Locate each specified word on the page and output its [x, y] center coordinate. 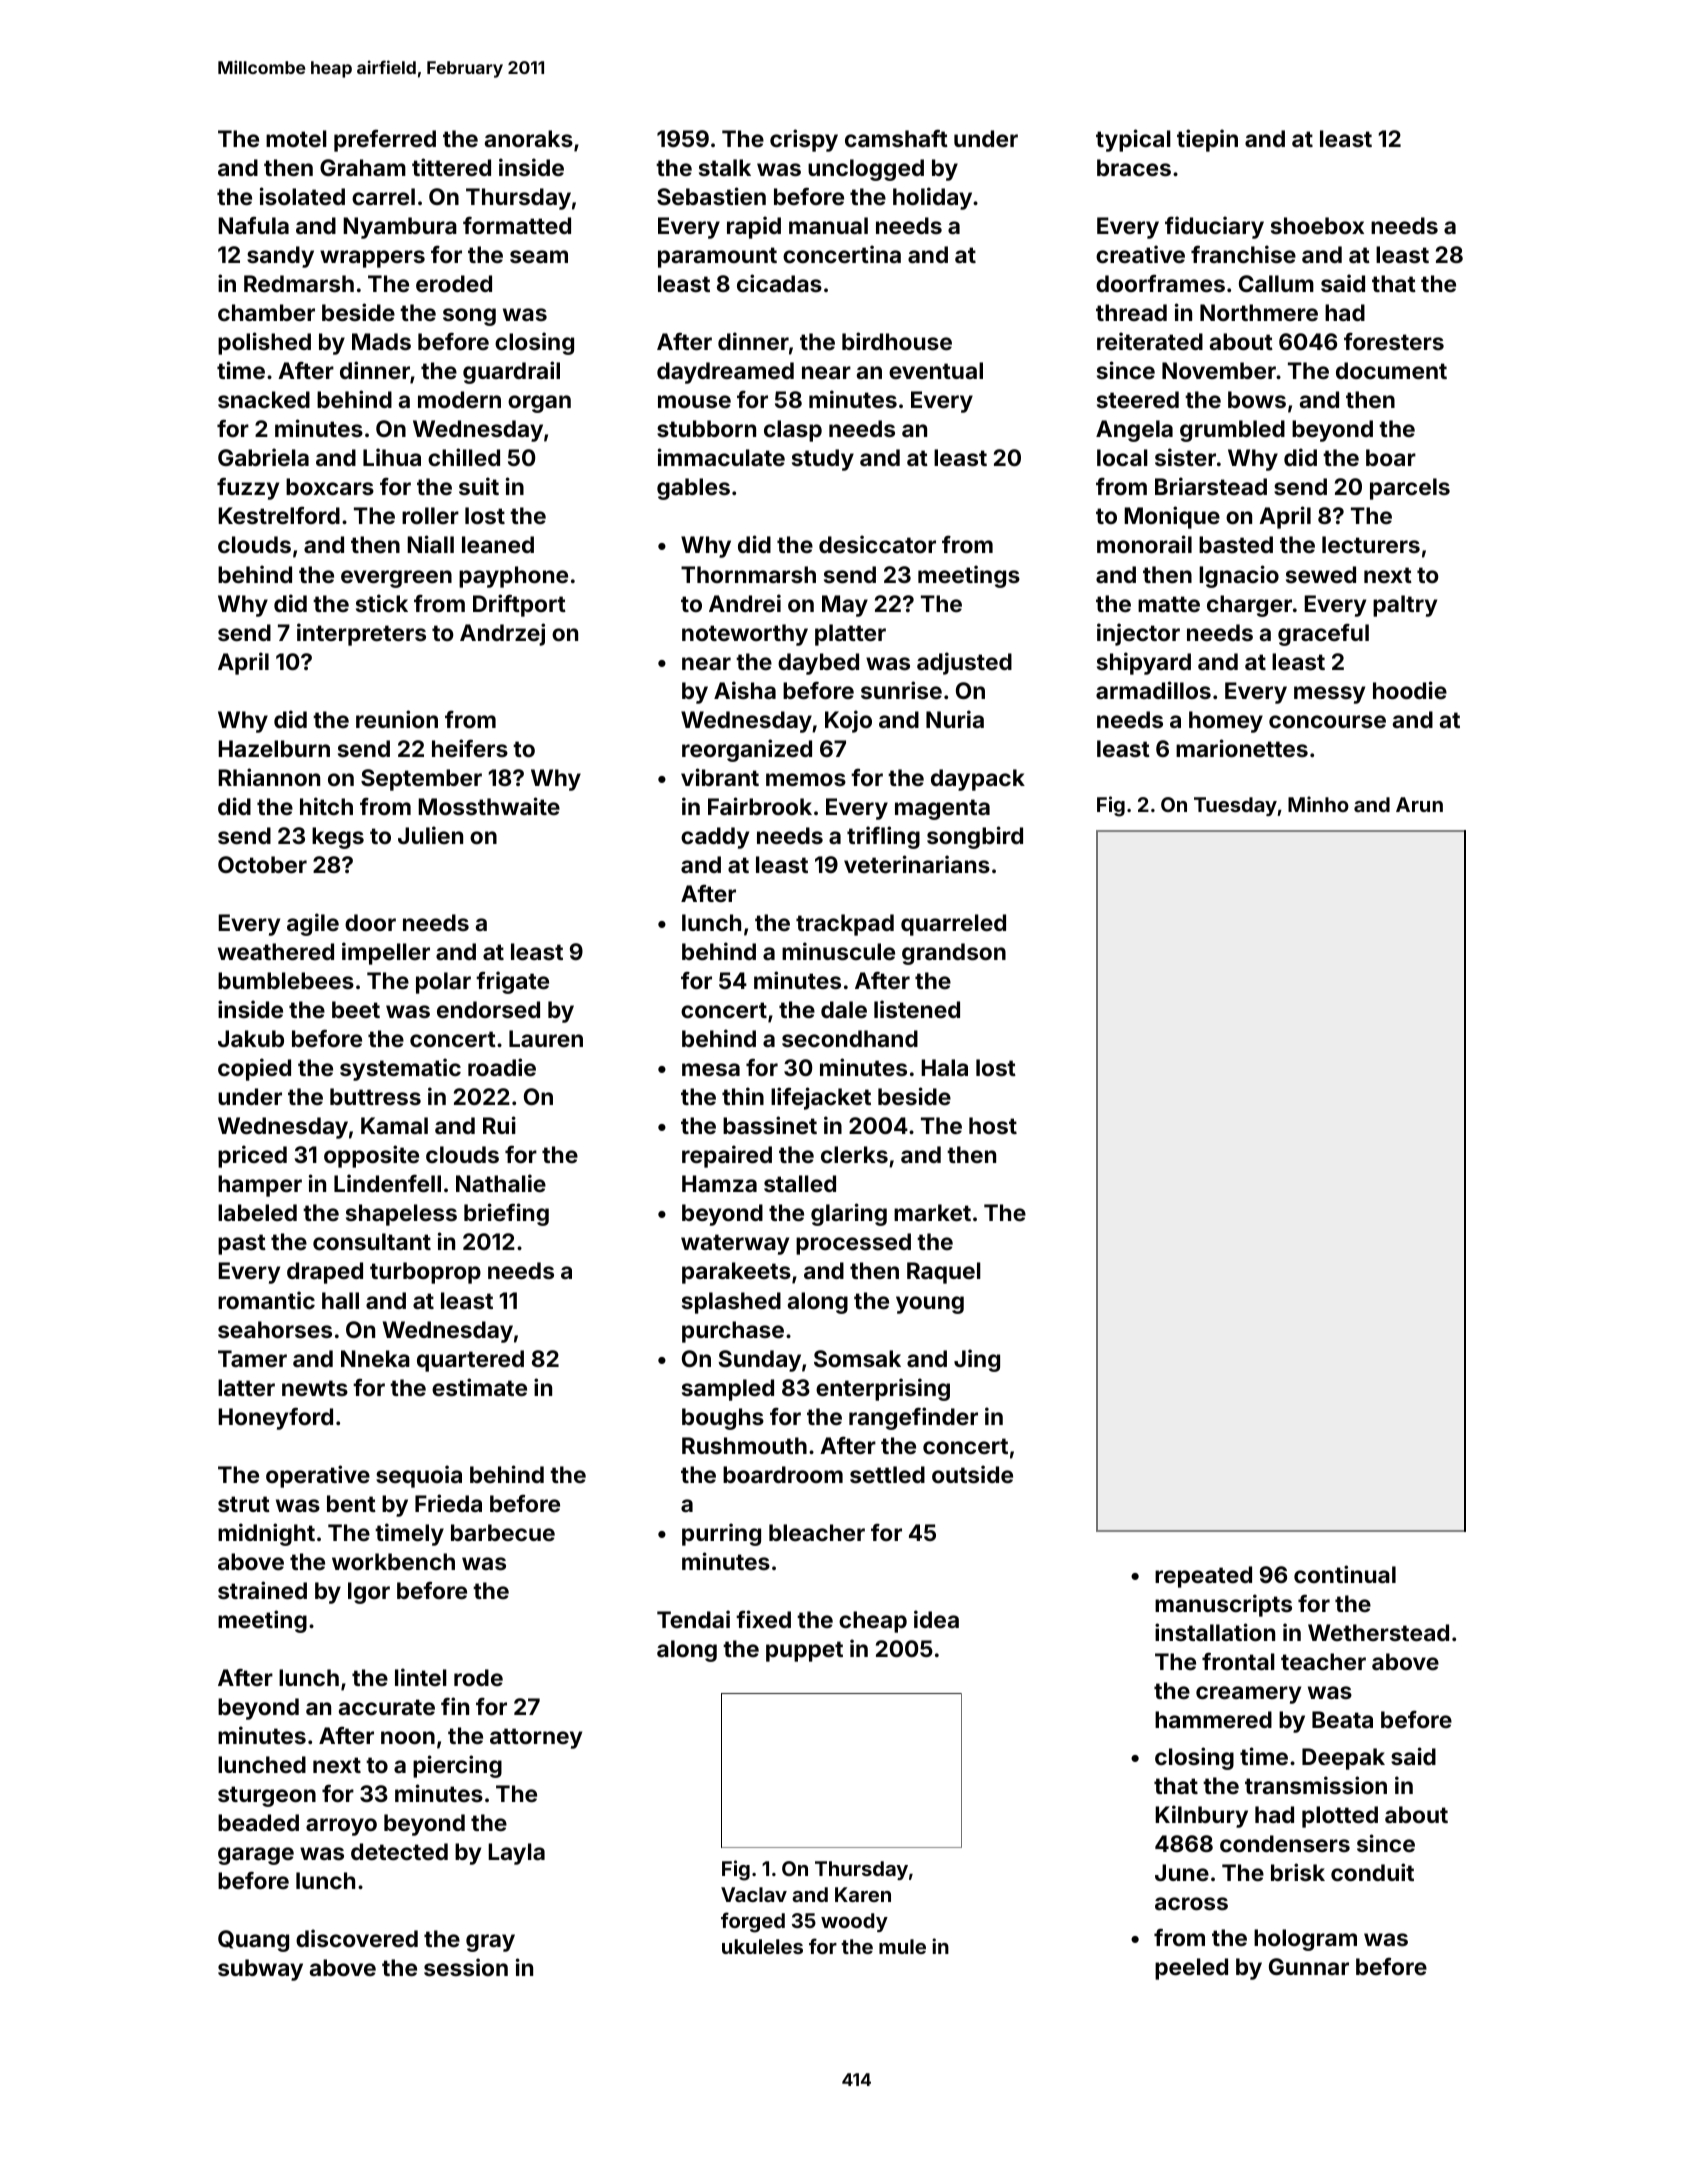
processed [853, 1244]
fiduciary [1214, 227]
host [993, 1125]
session [466, 1967]
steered [1138, 399]
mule [902, 1946]
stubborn [706, 428]
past [242, 1244]
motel [296, 138]
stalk [725, 167]
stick [382, 603]
